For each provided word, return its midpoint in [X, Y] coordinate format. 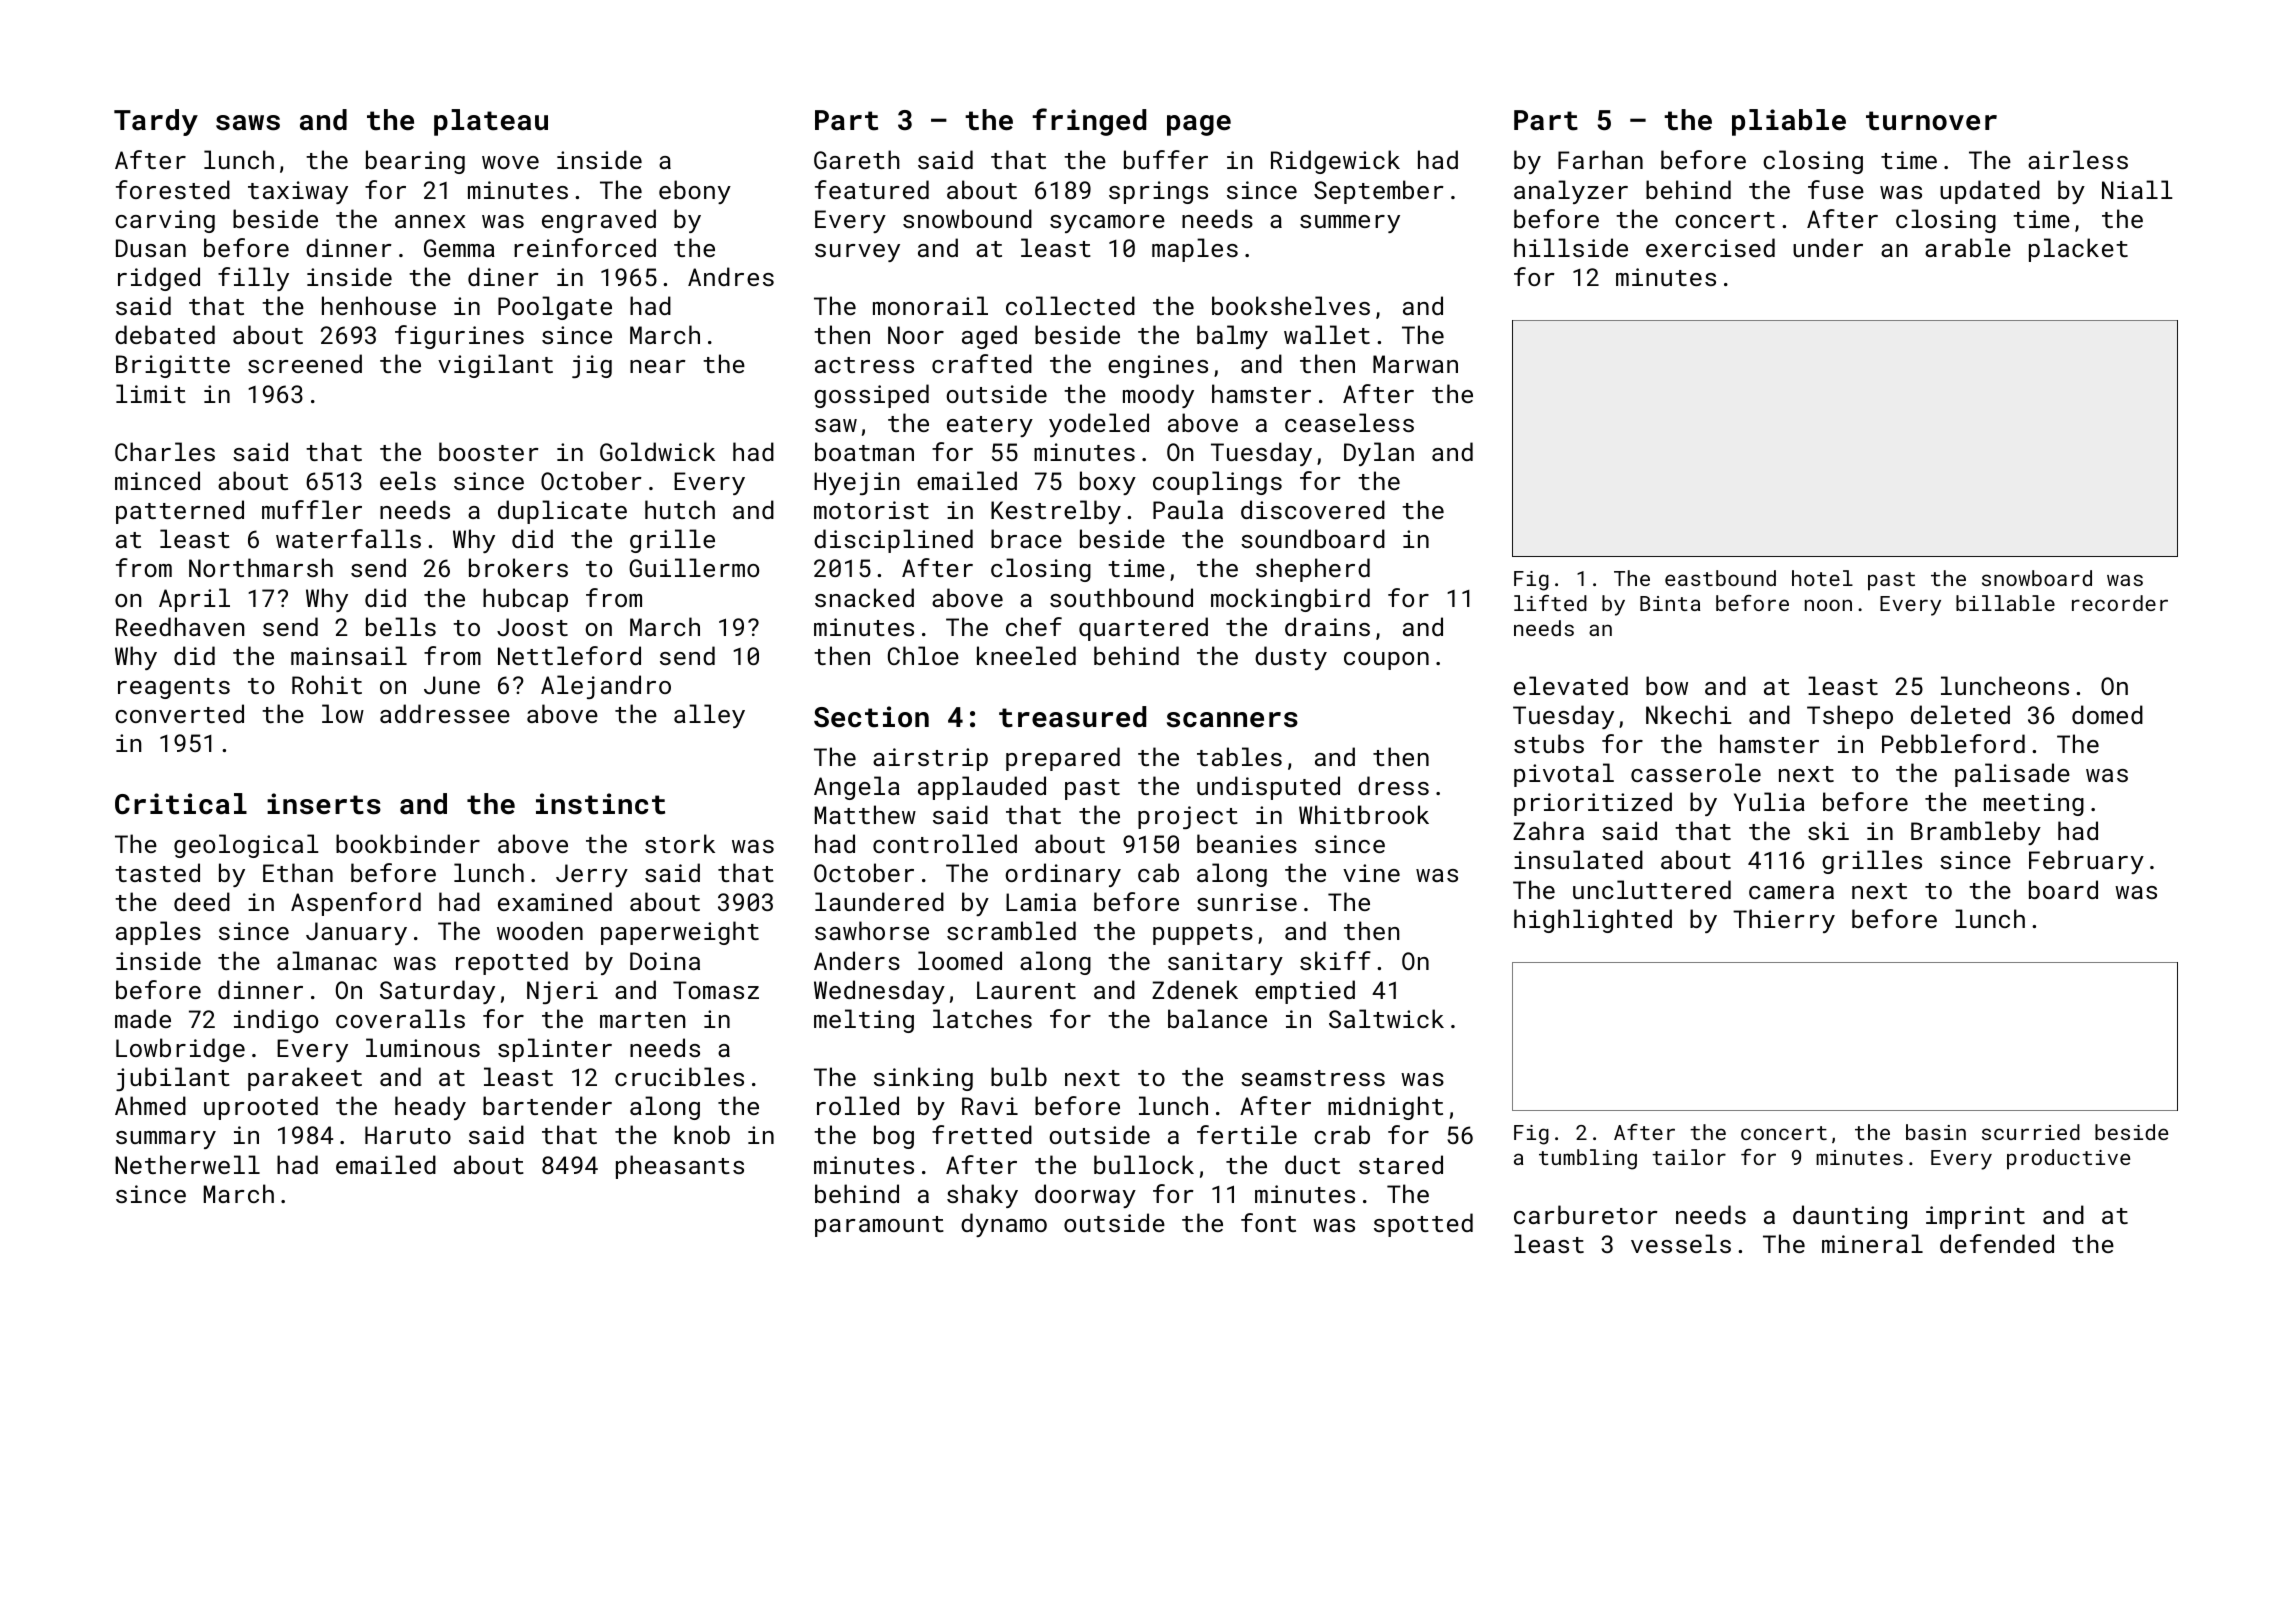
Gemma [459, 248]
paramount [879, 1226]
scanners [1232, 720]
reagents [174, 688]
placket [2078, 250]
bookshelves [1291, 305]
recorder [2120, 603]
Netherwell [187, 1164]
